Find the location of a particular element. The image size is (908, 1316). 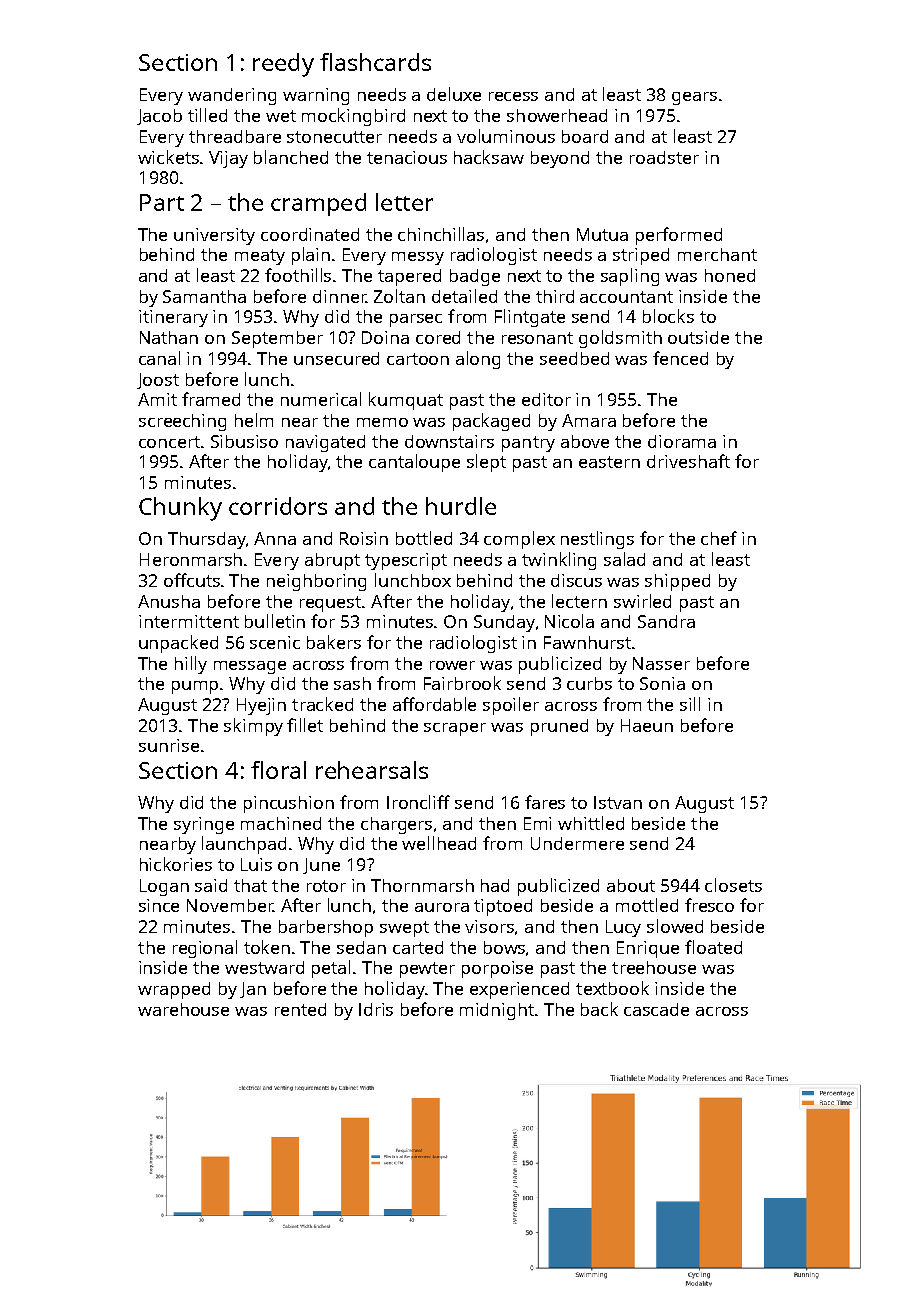

gears is located at coordinates (694, 98).
